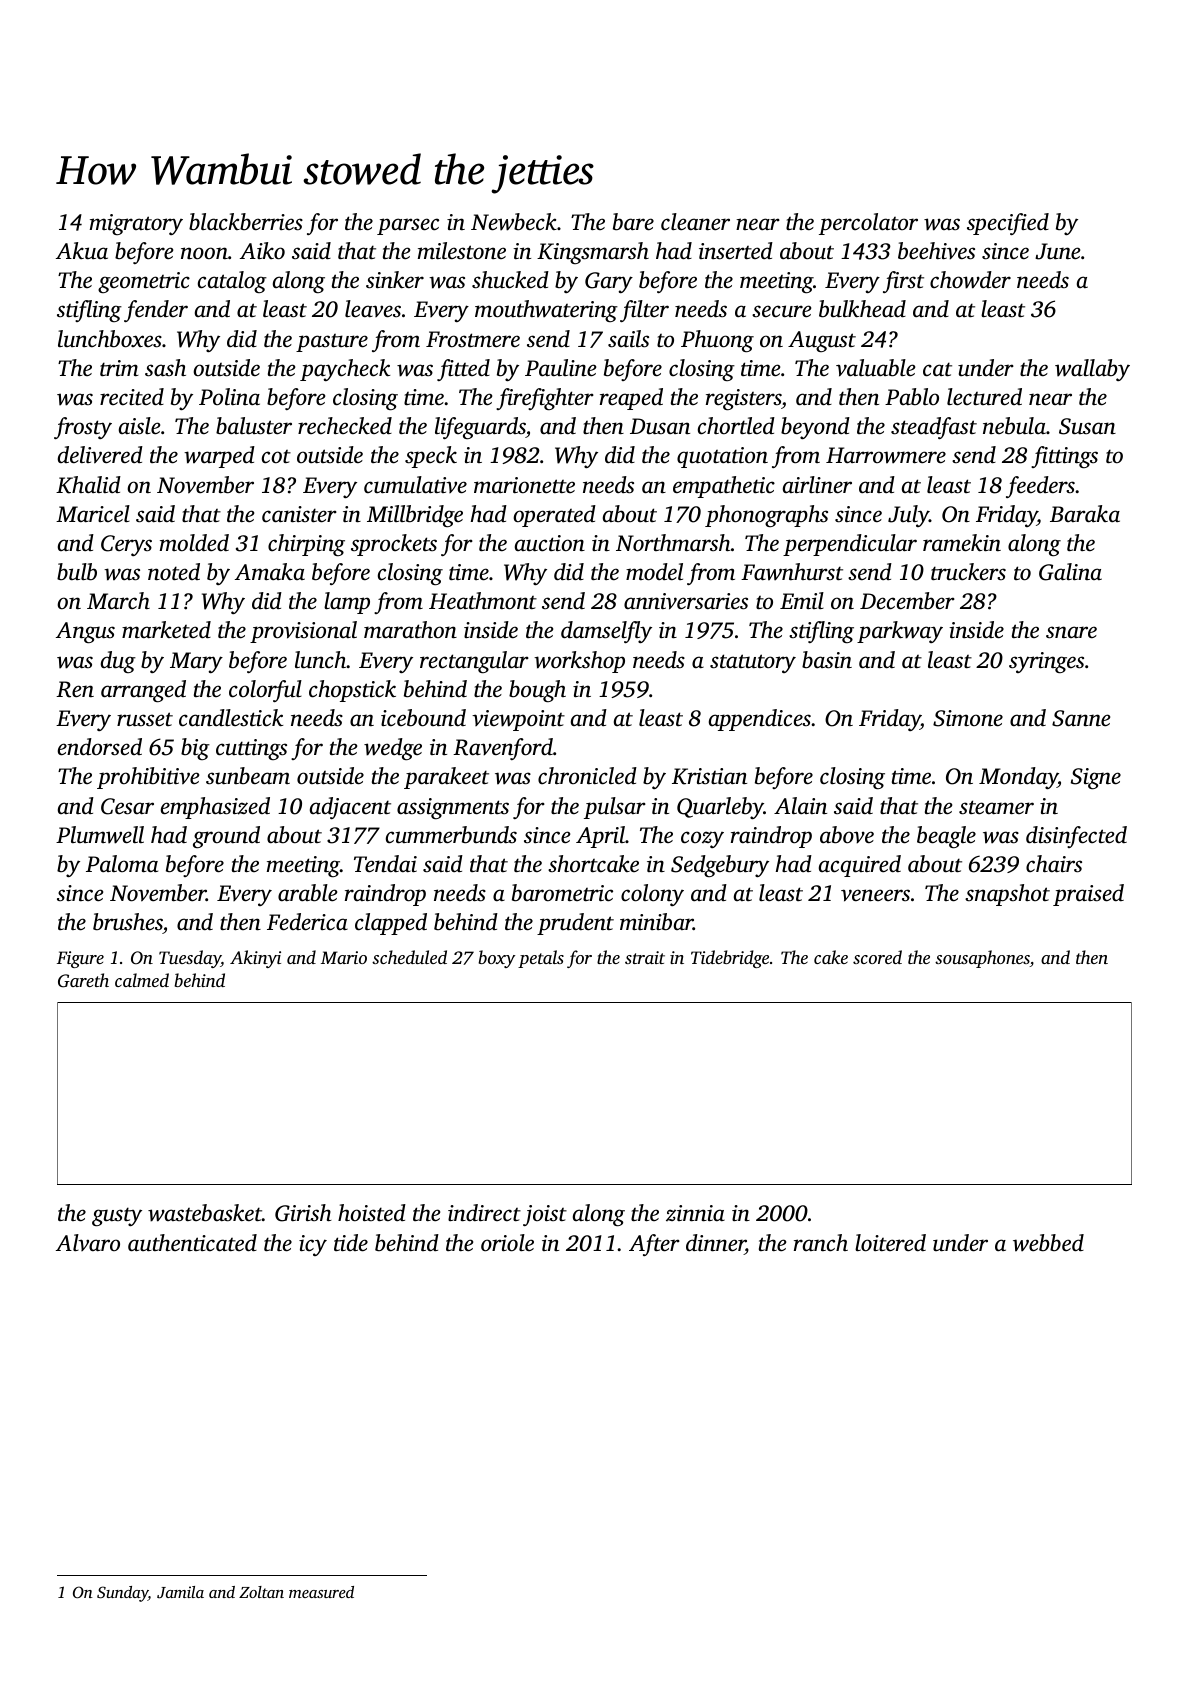 The image size is (1189, 1682). Describe the element at coordinates (1046, 662) in the page. I see `syringes` at that location.
